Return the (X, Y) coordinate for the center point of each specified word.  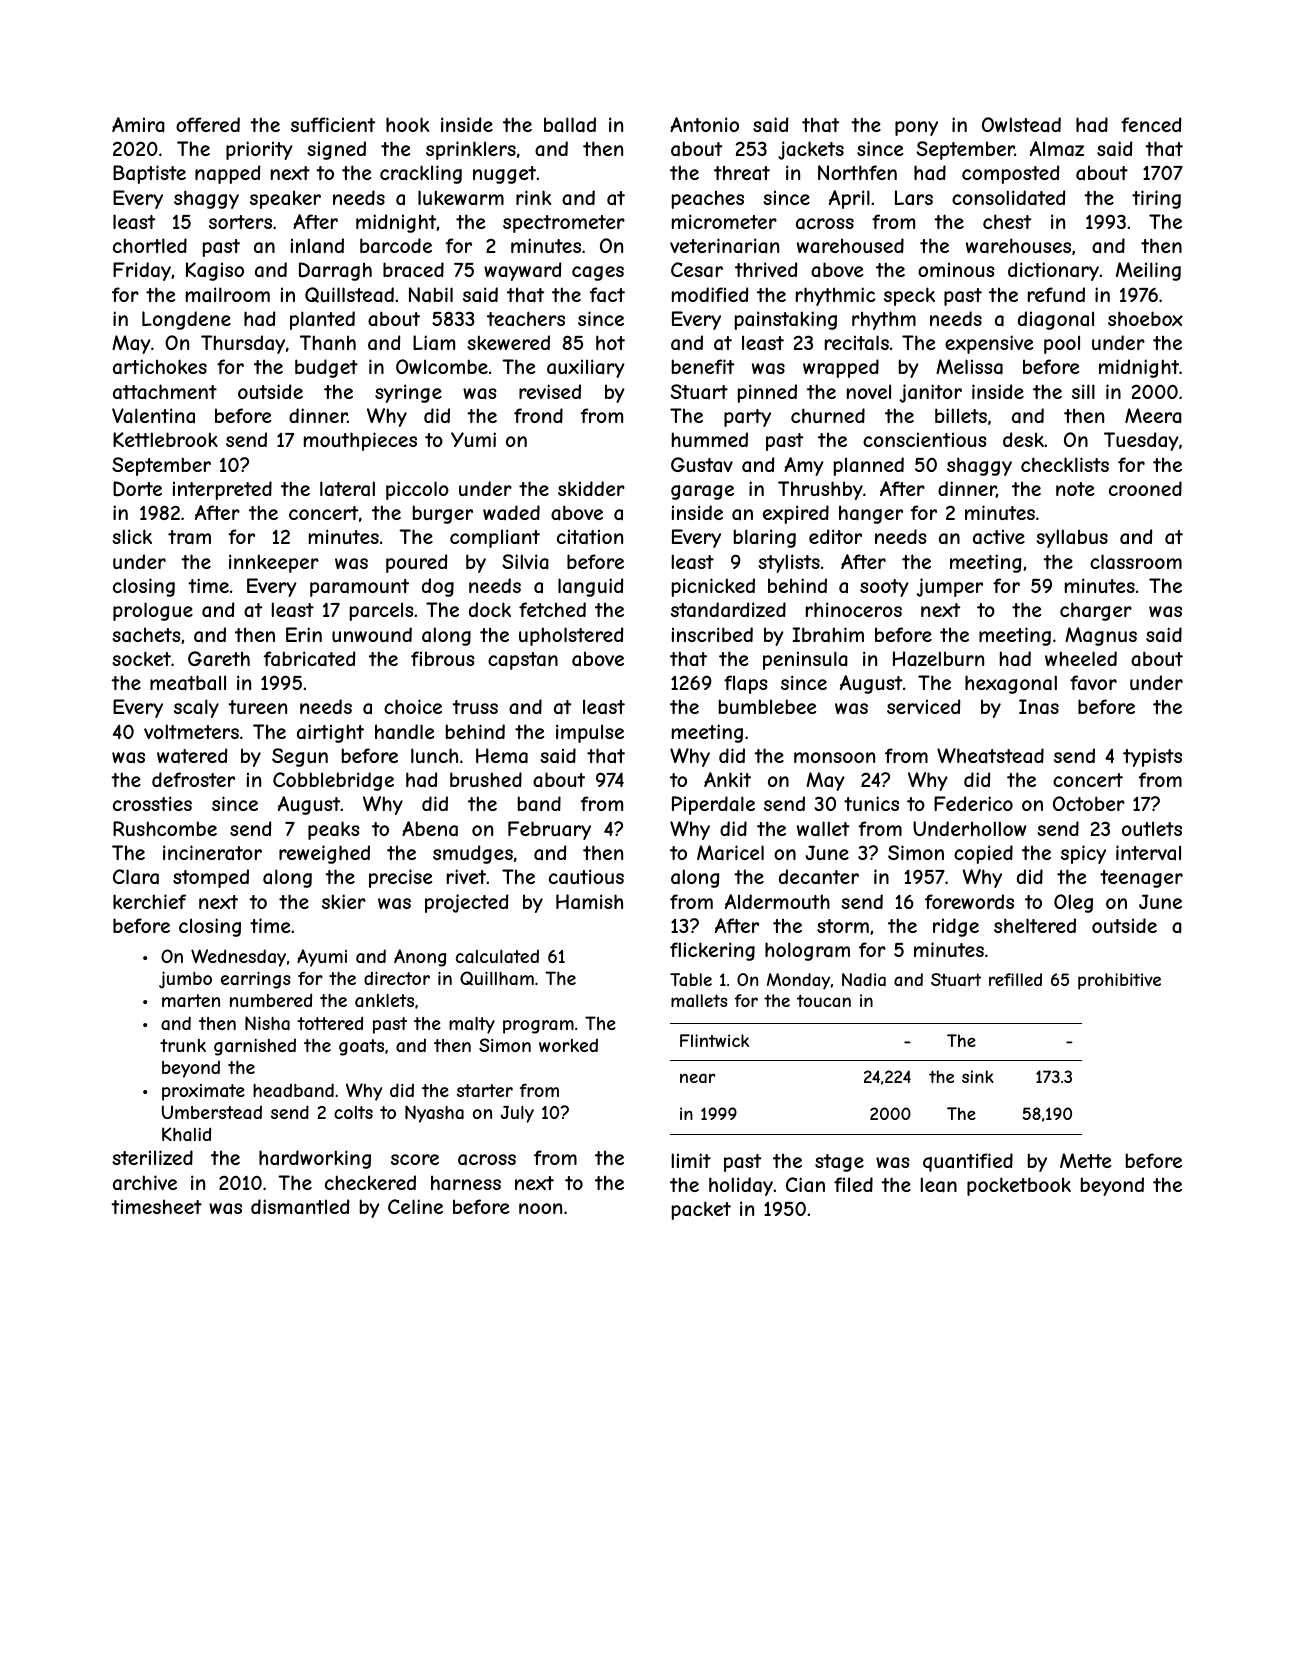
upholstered (571, 636)
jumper (950, 587)
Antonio (704, 124)
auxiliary (586, 368)
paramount (359, 588)
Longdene (186, 320)
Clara (136, 877)
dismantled (300, 1206)
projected (466, 903)
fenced (1151, 124)
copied (983, 854)
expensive (989, 344)
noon (540, 1208)
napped (227, 174)
